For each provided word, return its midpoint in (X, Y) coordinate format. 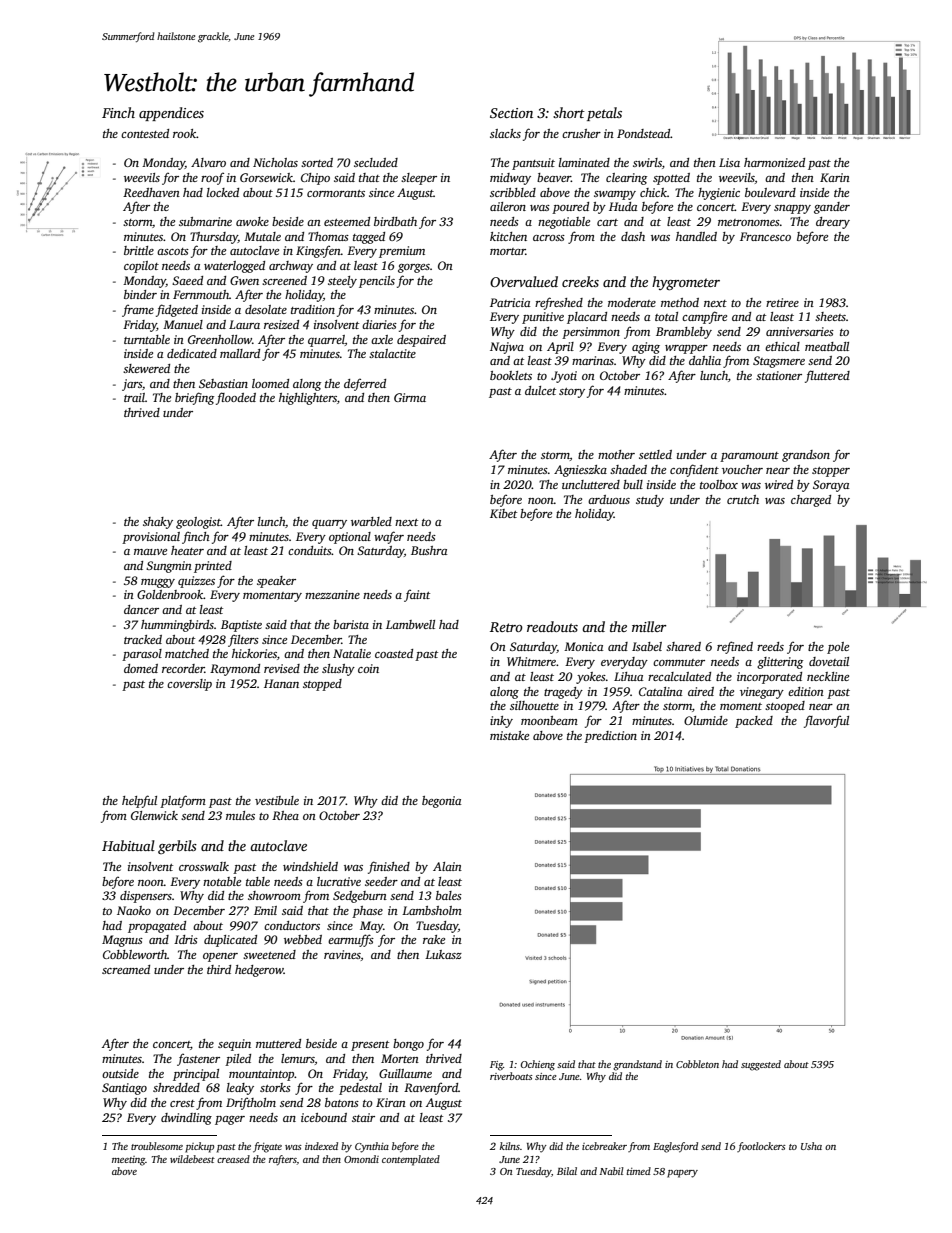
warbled (371, 521)
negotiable (564, 223)
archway (291, 267)
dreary (833, 223)
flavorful (826, 721)
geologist (198, 523)
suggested (761, 1065)
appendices (171, 114)
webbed (303, 939)
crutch (743, 499)
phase (367, 912)
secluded (376, 162)
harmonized (774, 162)
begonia (441, 802)
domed (141, 668)
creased (233, 1159)
